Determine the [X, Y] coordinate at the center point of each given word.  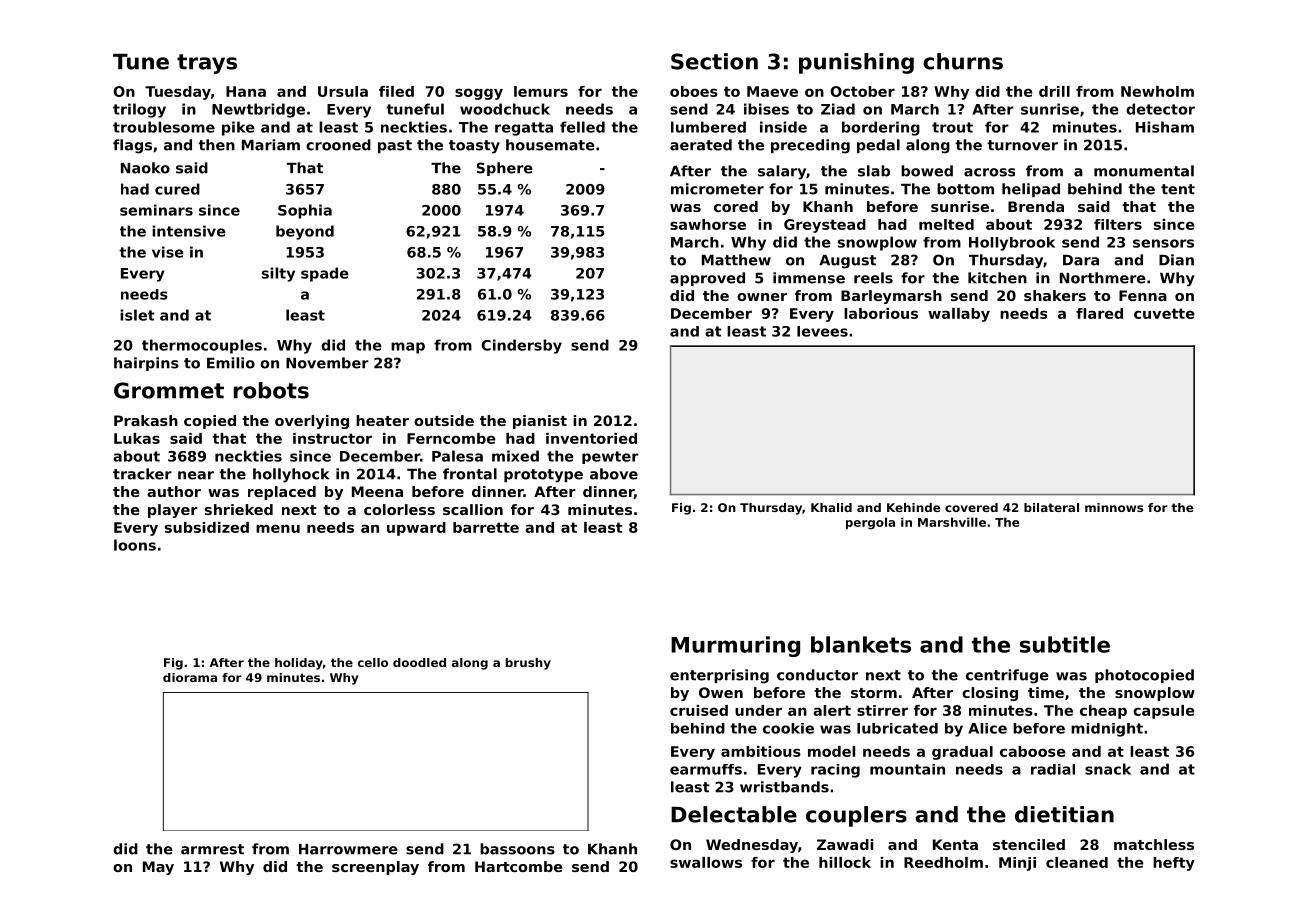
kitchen [997, 278]
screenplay [375, 868]
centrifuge [1007, 676]
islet [137, 315]
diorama [190, 677]
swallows [706, 862]
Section [714, 61]
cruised [699, 710]
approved [707, 279]
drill [1054, 91]
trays [207, 64]
